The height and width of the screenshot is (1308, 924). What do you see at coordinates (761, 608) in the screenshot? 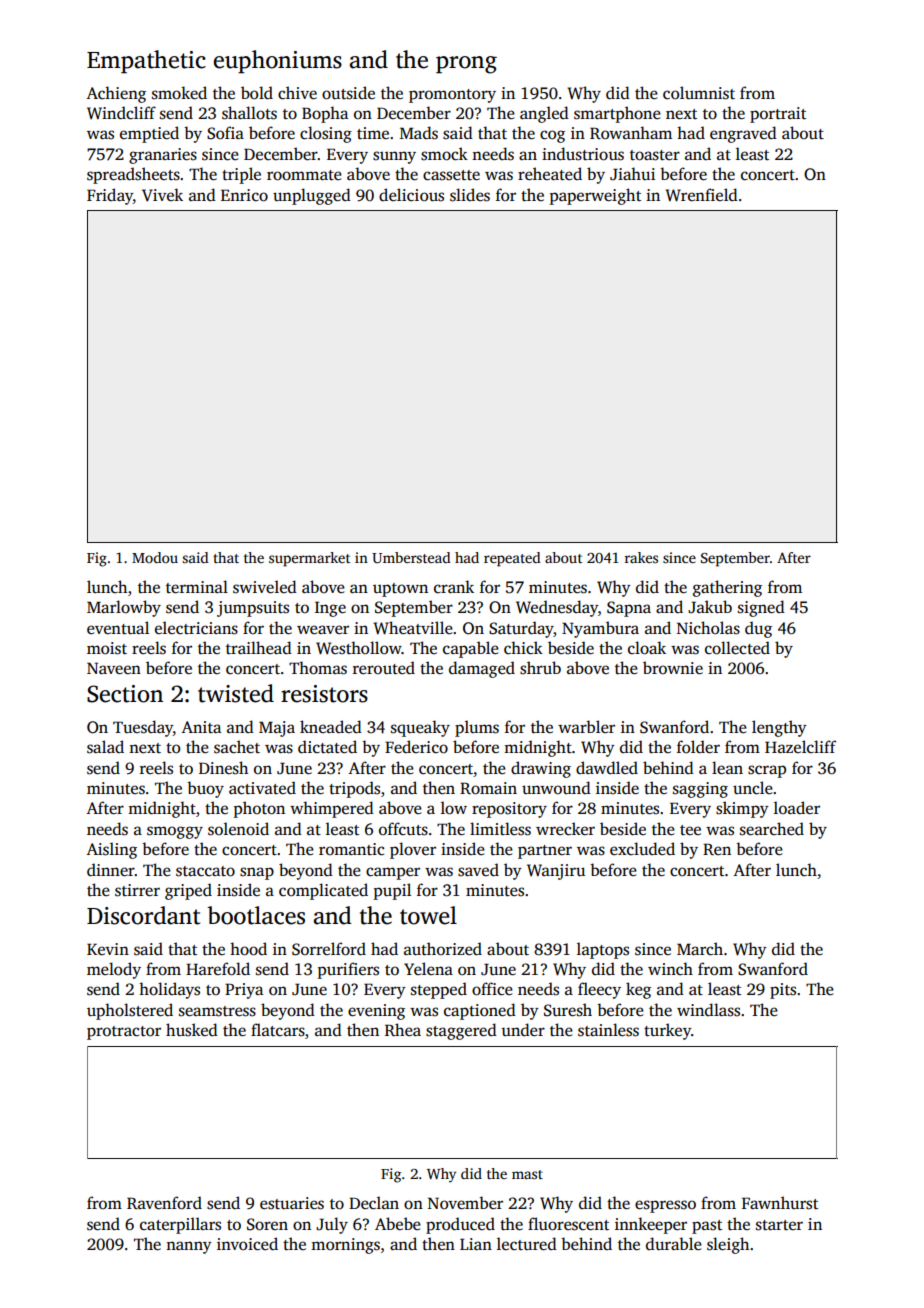
I see `signed` at bounding box center [761, 608].
